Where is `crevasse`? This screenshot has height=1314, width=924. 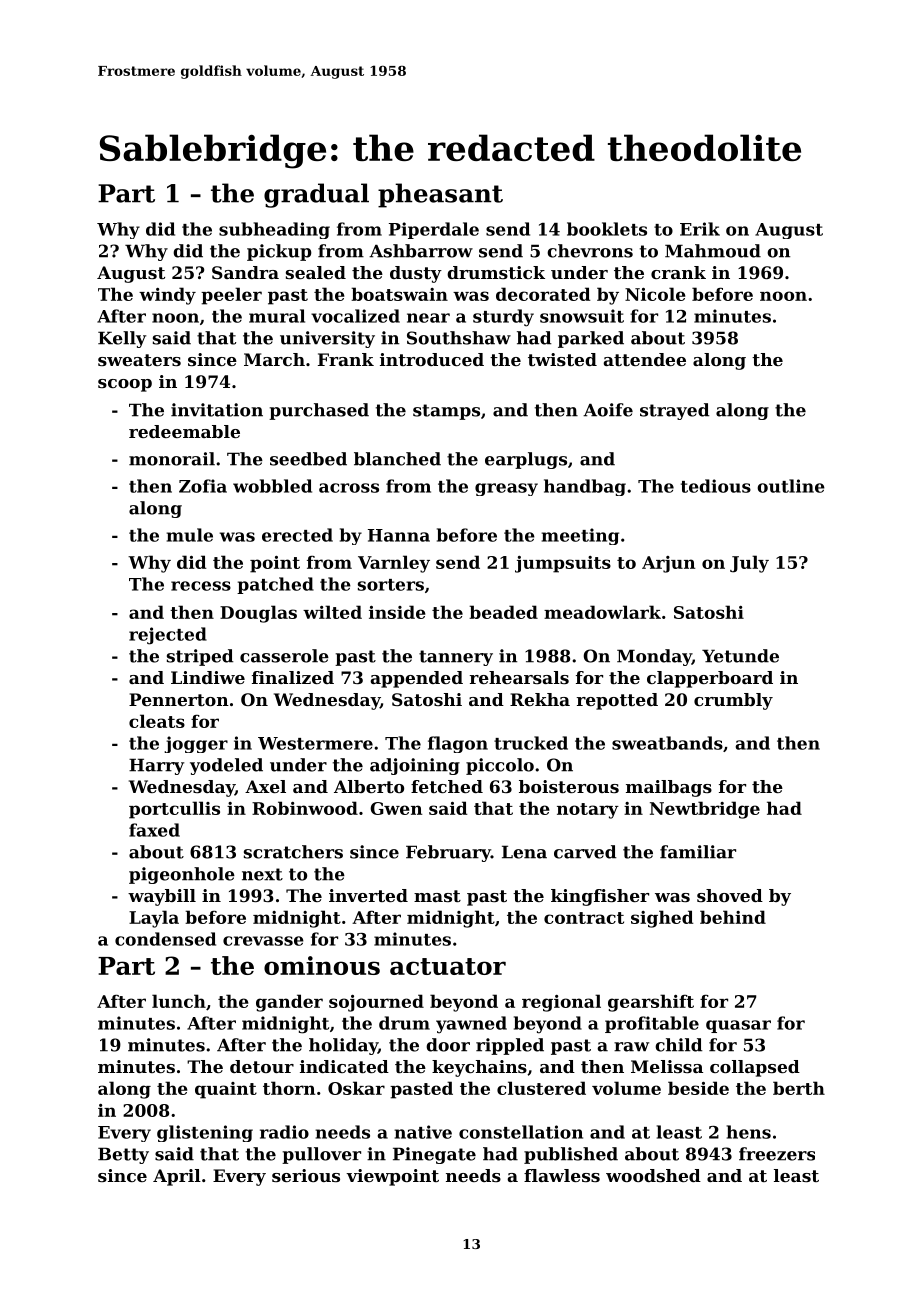 crevasse is located at coordinates (263, 941).
